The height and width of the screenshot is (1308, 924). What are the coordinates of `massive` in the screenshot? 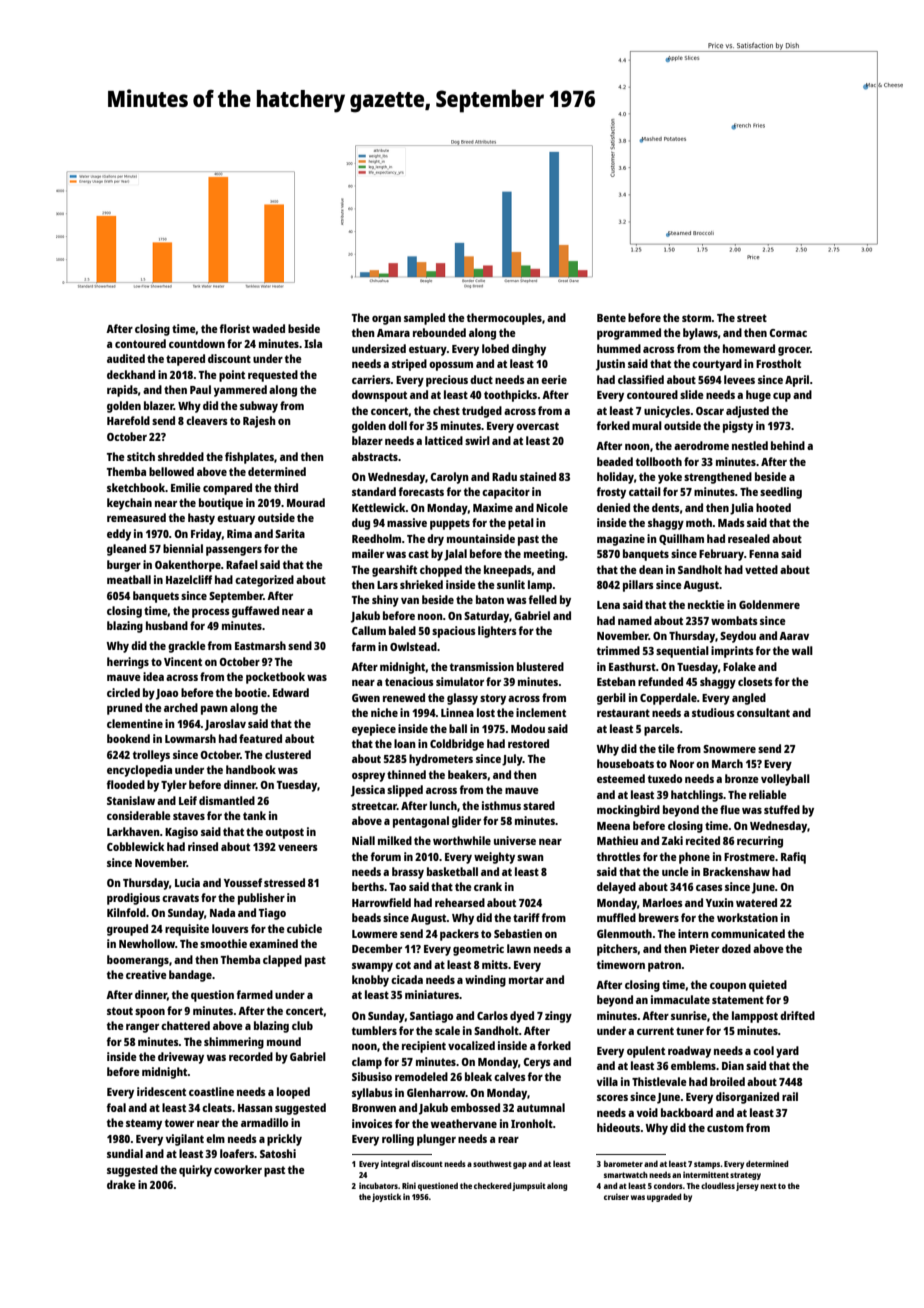 It's located at (407, 522).
